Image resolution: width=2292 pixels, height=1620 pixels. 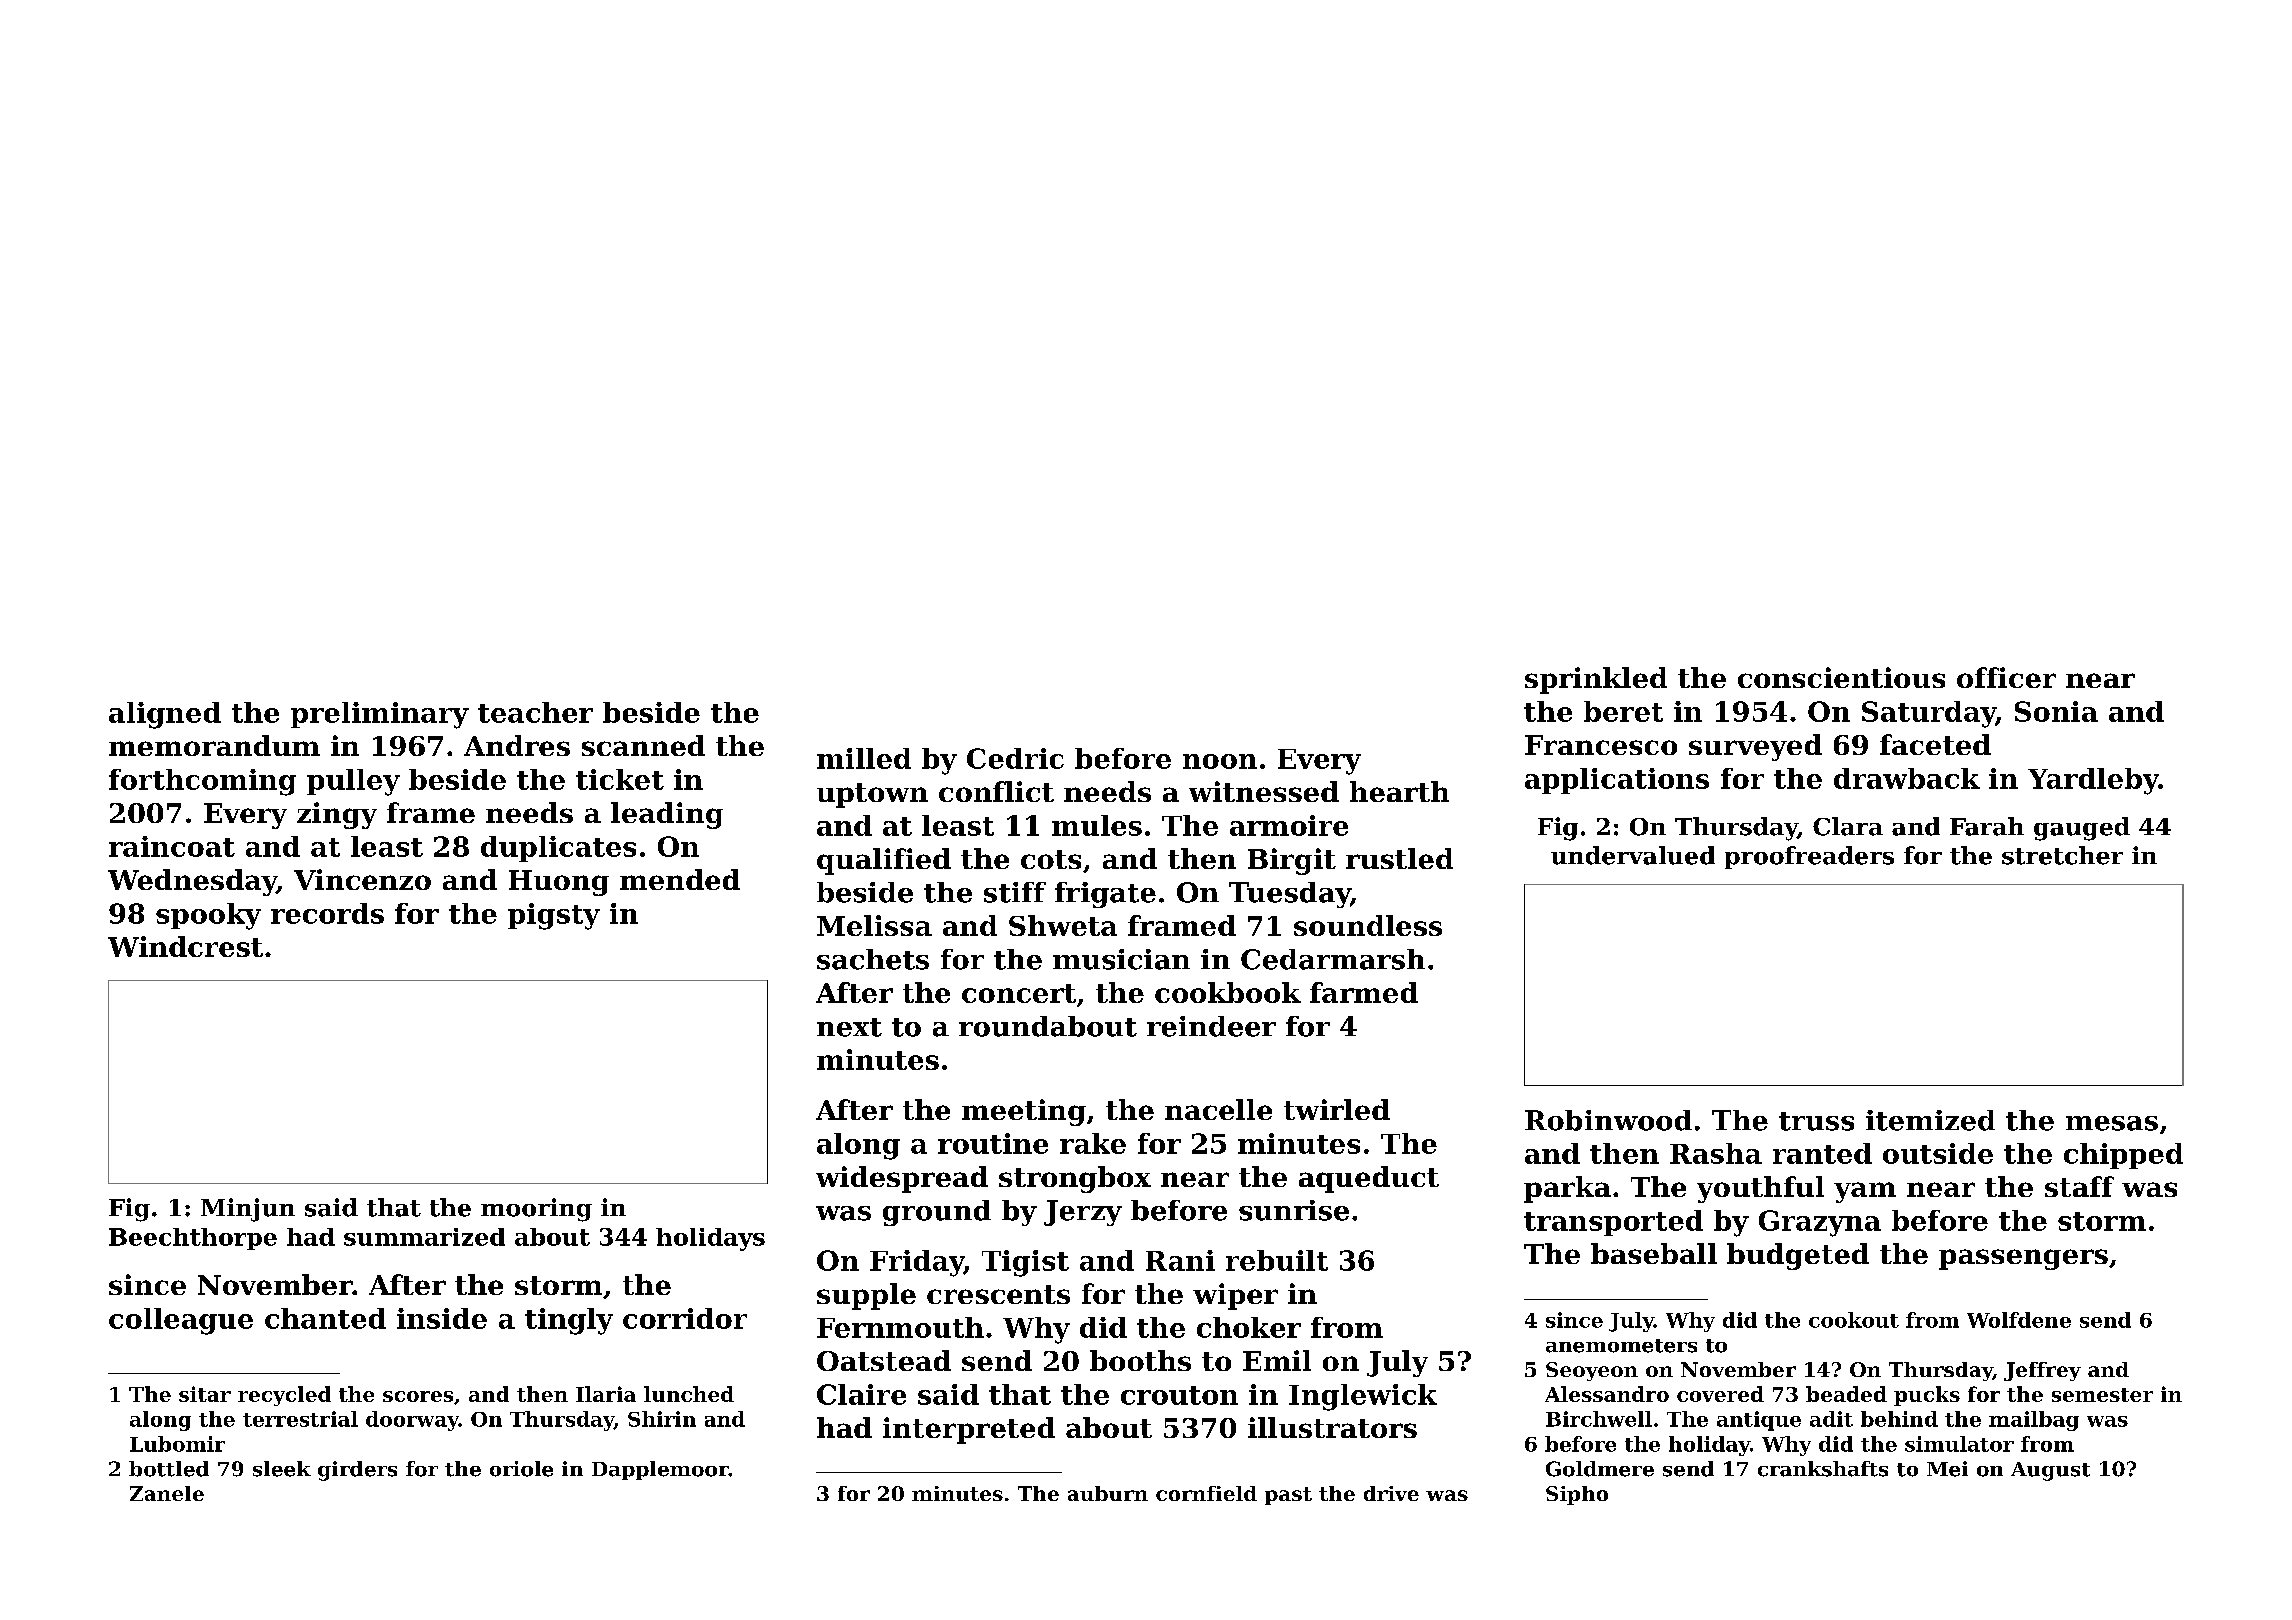 I want to click on Windcrest, so click(x=185, y=946).
